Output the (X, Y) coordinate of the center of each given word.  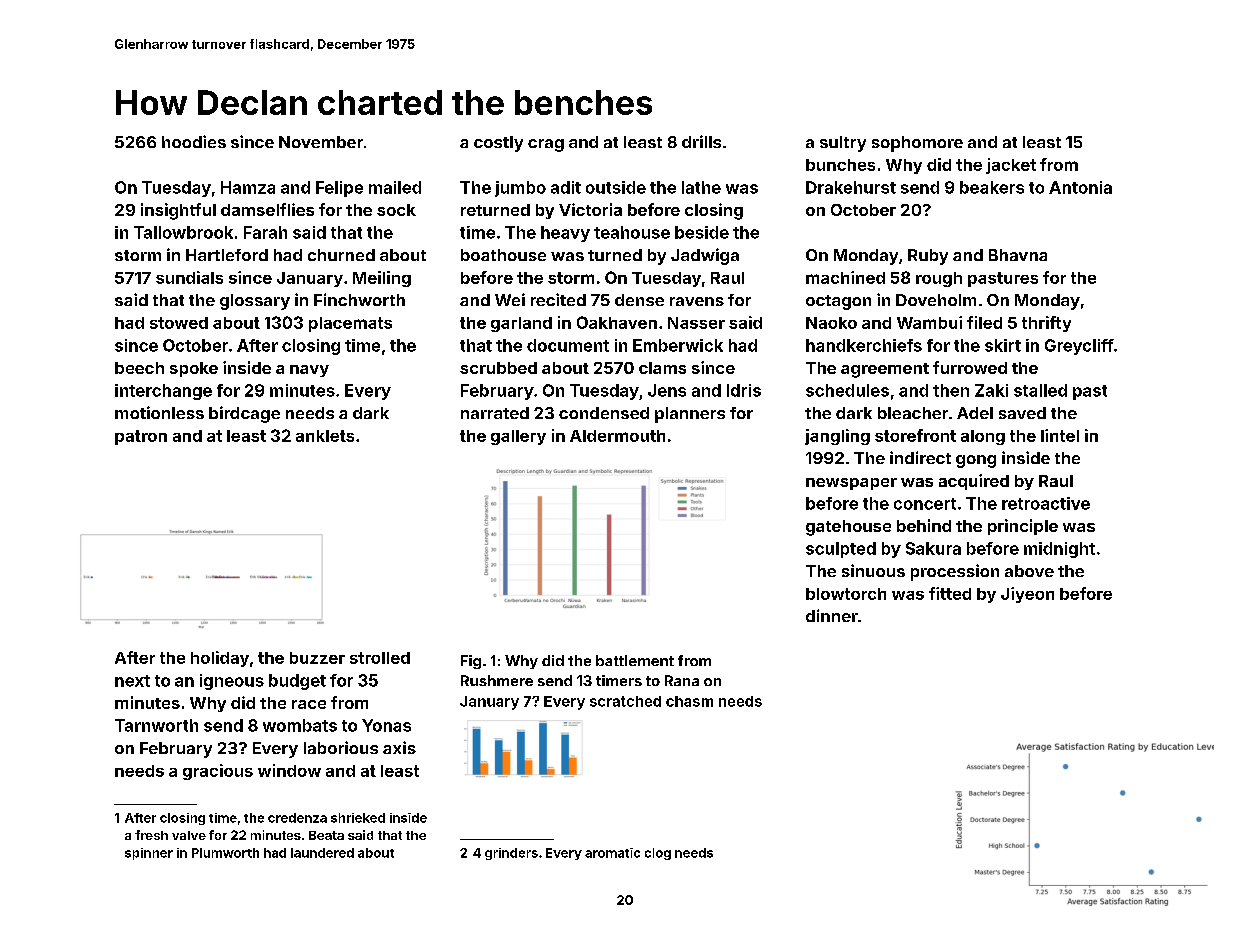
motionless (159, 412)
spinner (149, 854)
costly (498, 144)
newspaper (851, 484)
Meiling (382, 279)
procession (955, 572)
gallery (518, 437)
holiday (220, 659)
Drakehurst (851, 187)
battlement (635, 660)
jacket (1011, 166)
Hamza (248, 187)
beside (702, 232)
